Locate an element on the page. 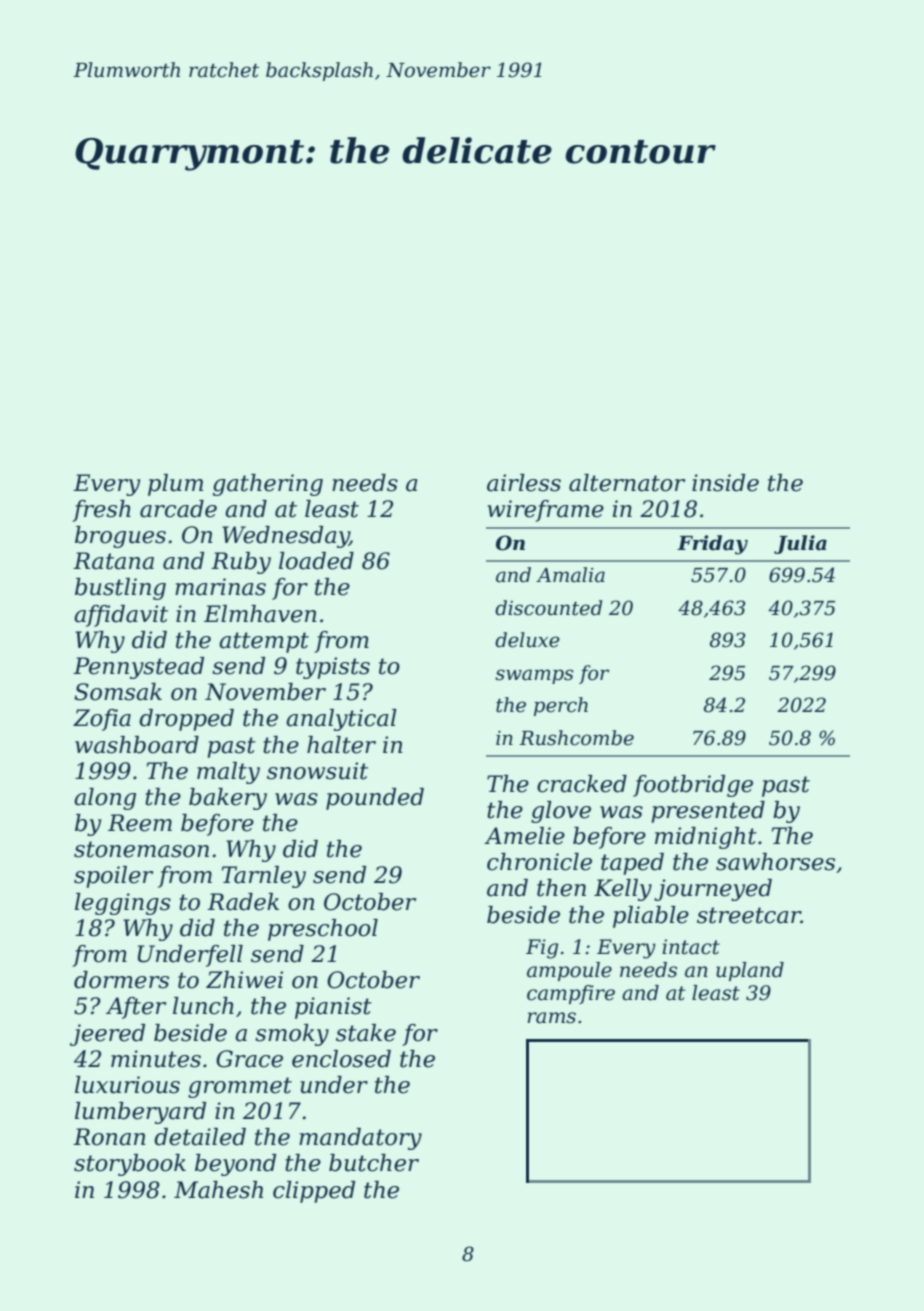  airless is located at coordinates (524, 483).
